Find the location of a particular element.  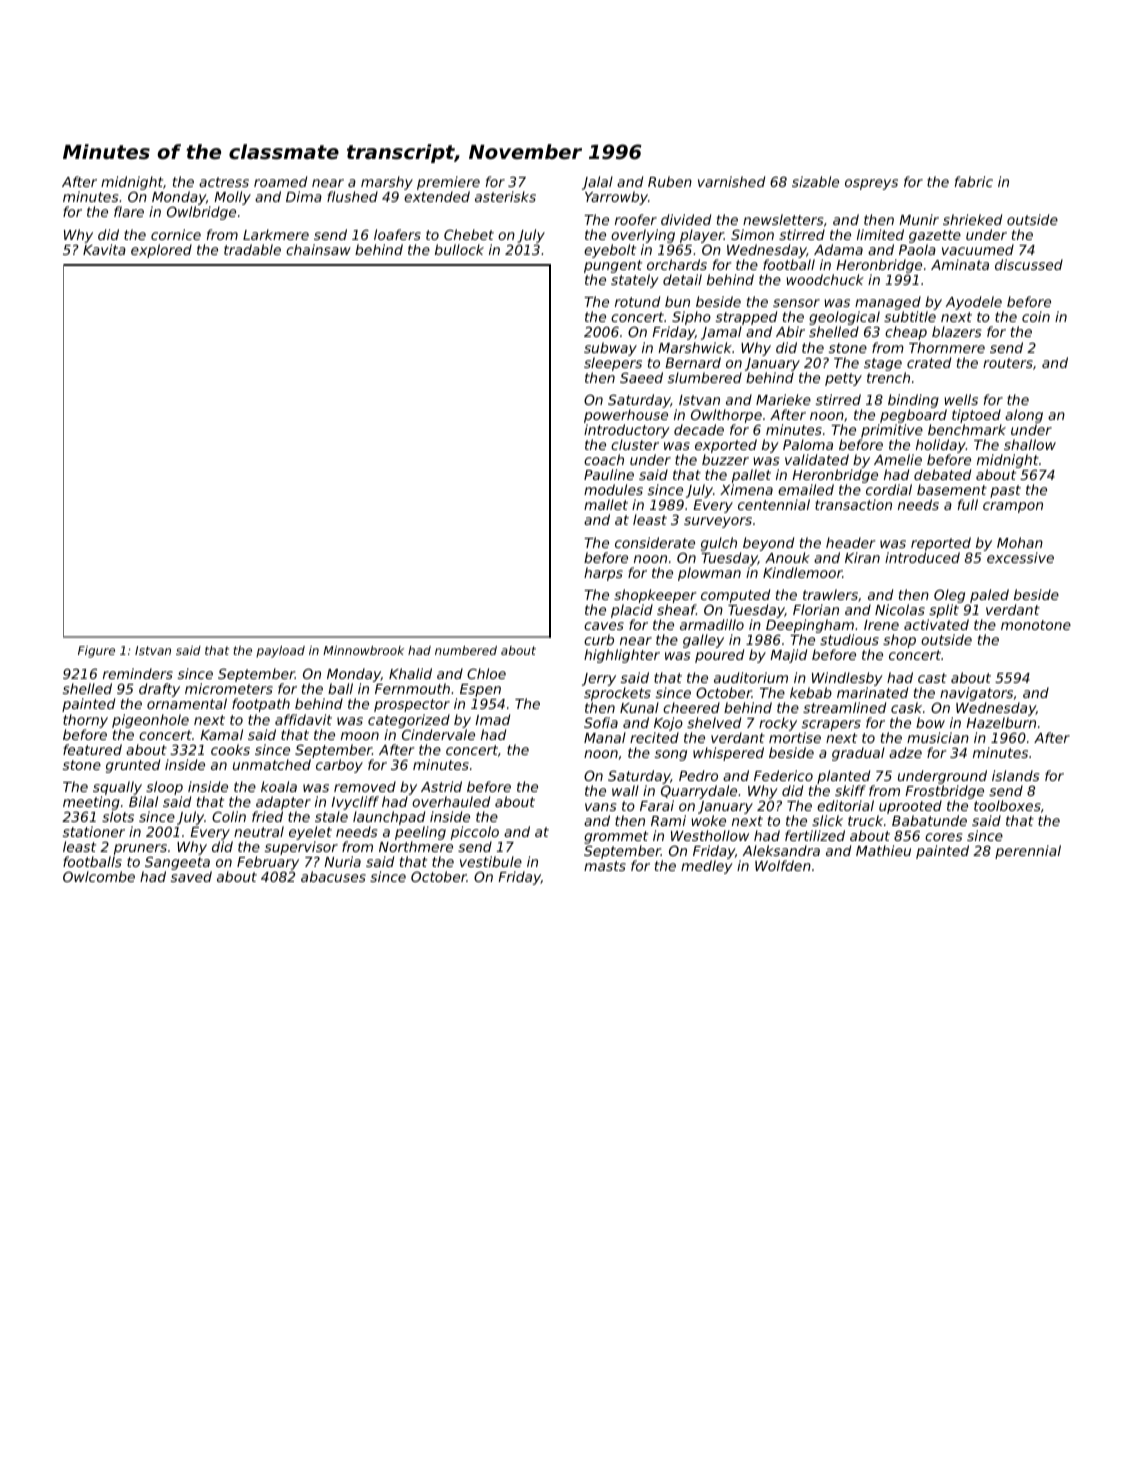

extended is located at coordinates (437, 196).
